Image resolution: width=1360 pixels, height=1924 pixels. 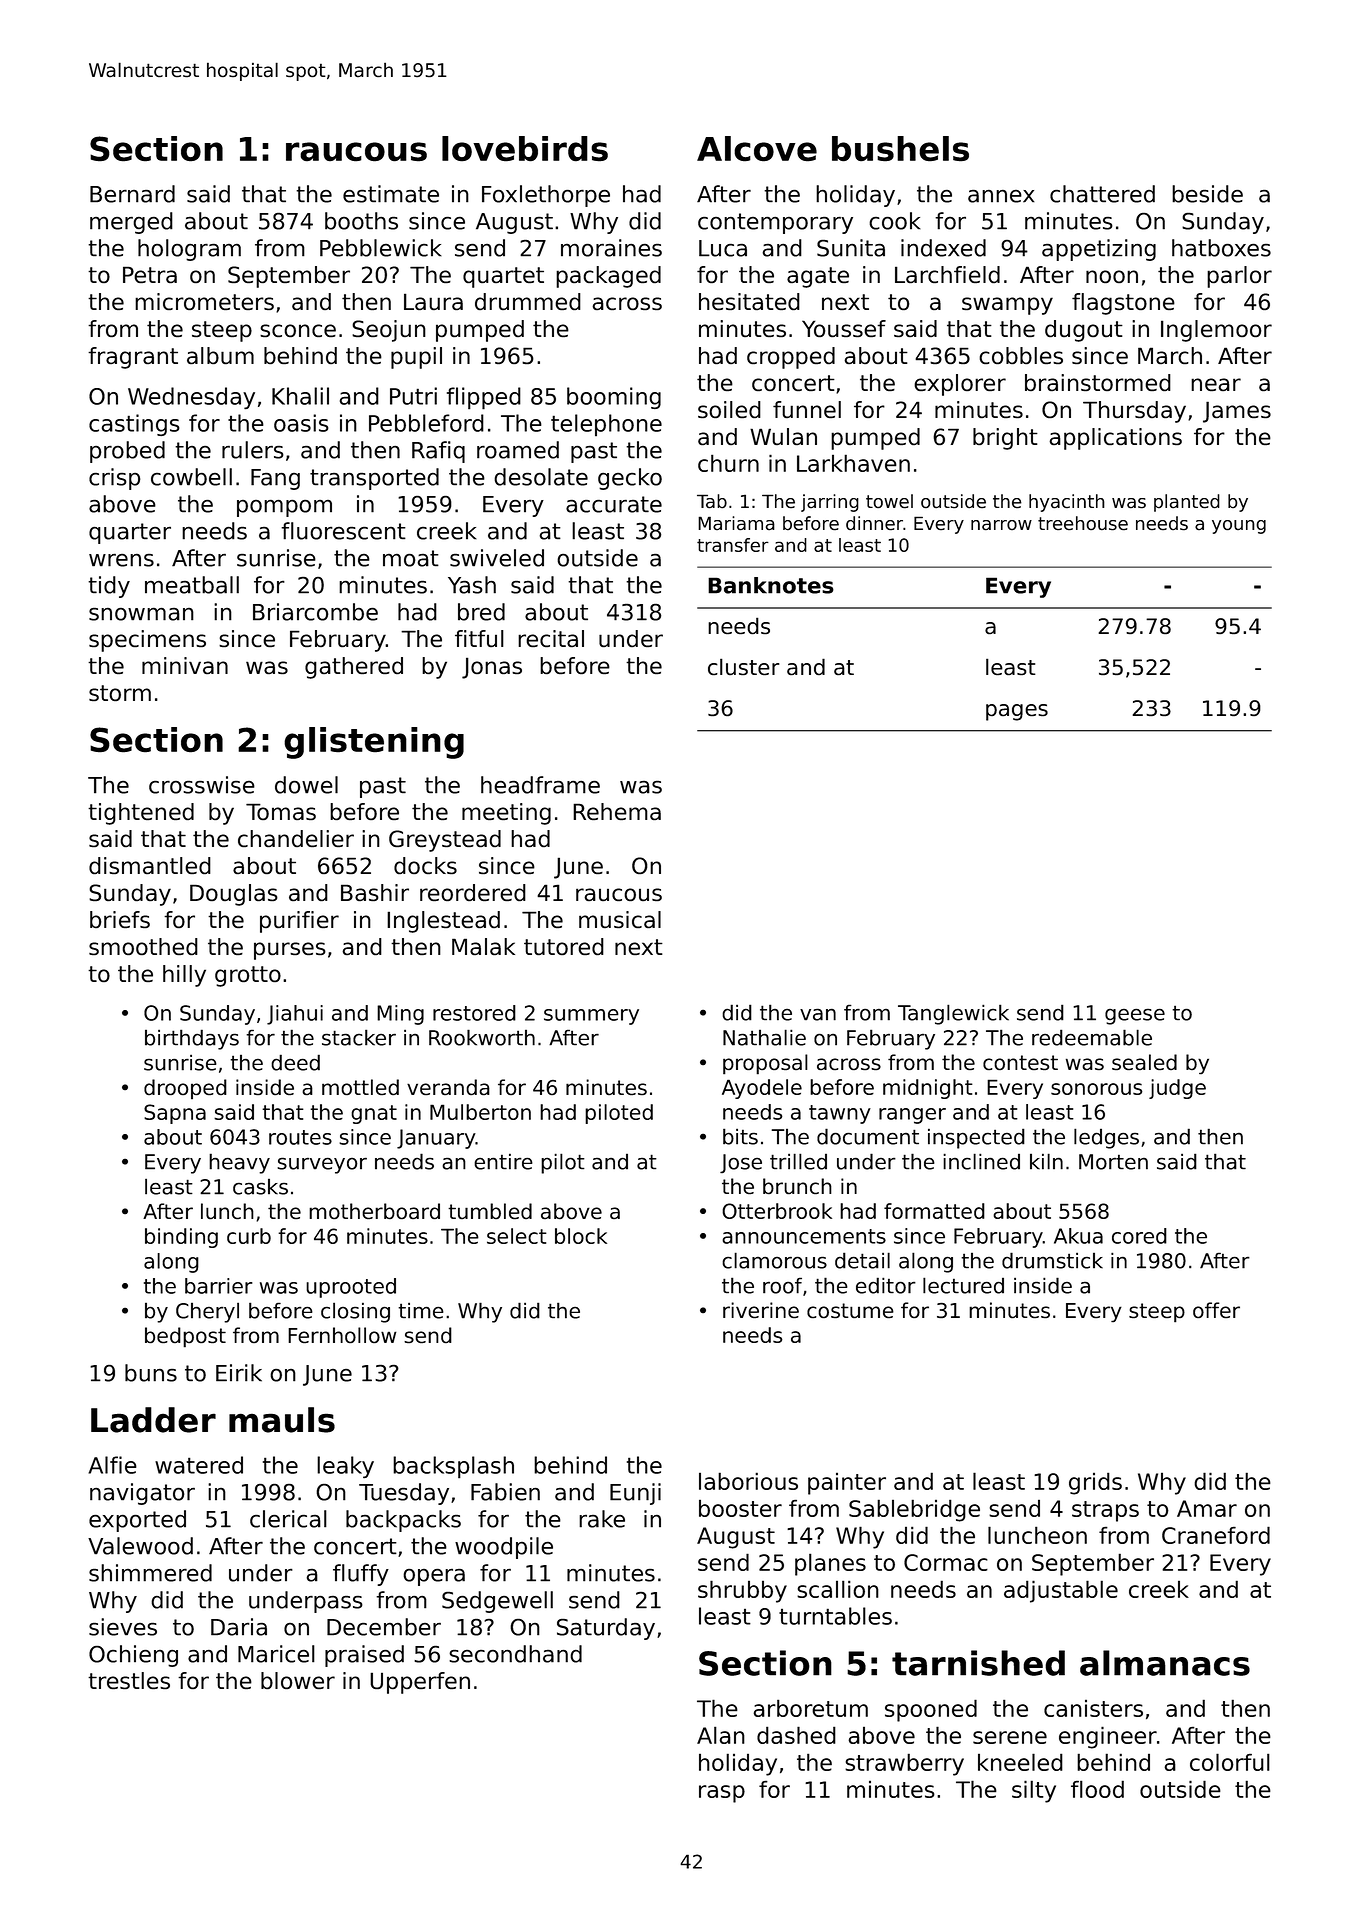 I want to click on motherboard, so click(x=374, y=1211).
